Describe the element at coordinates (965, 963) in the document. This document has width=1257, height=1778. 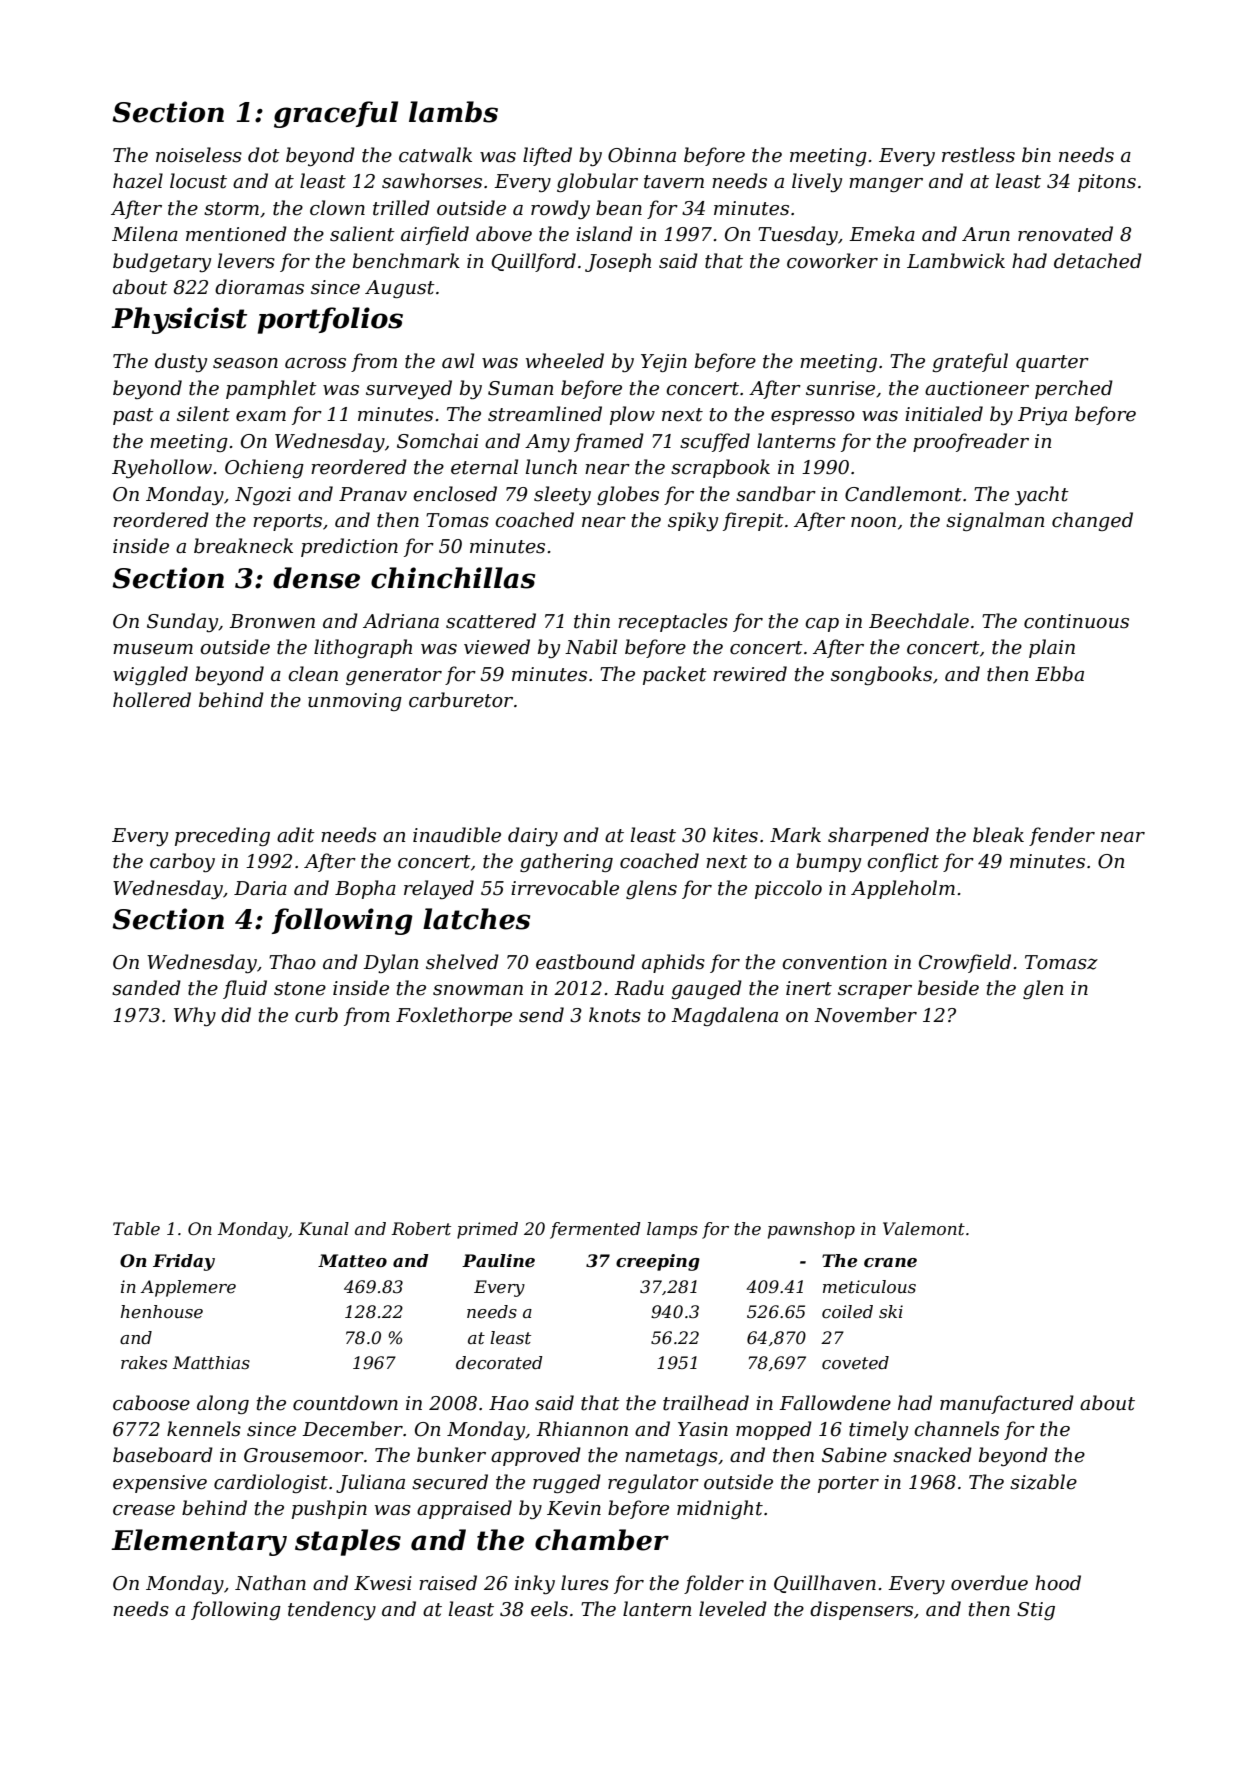
I see `Crowfield` at that location.
